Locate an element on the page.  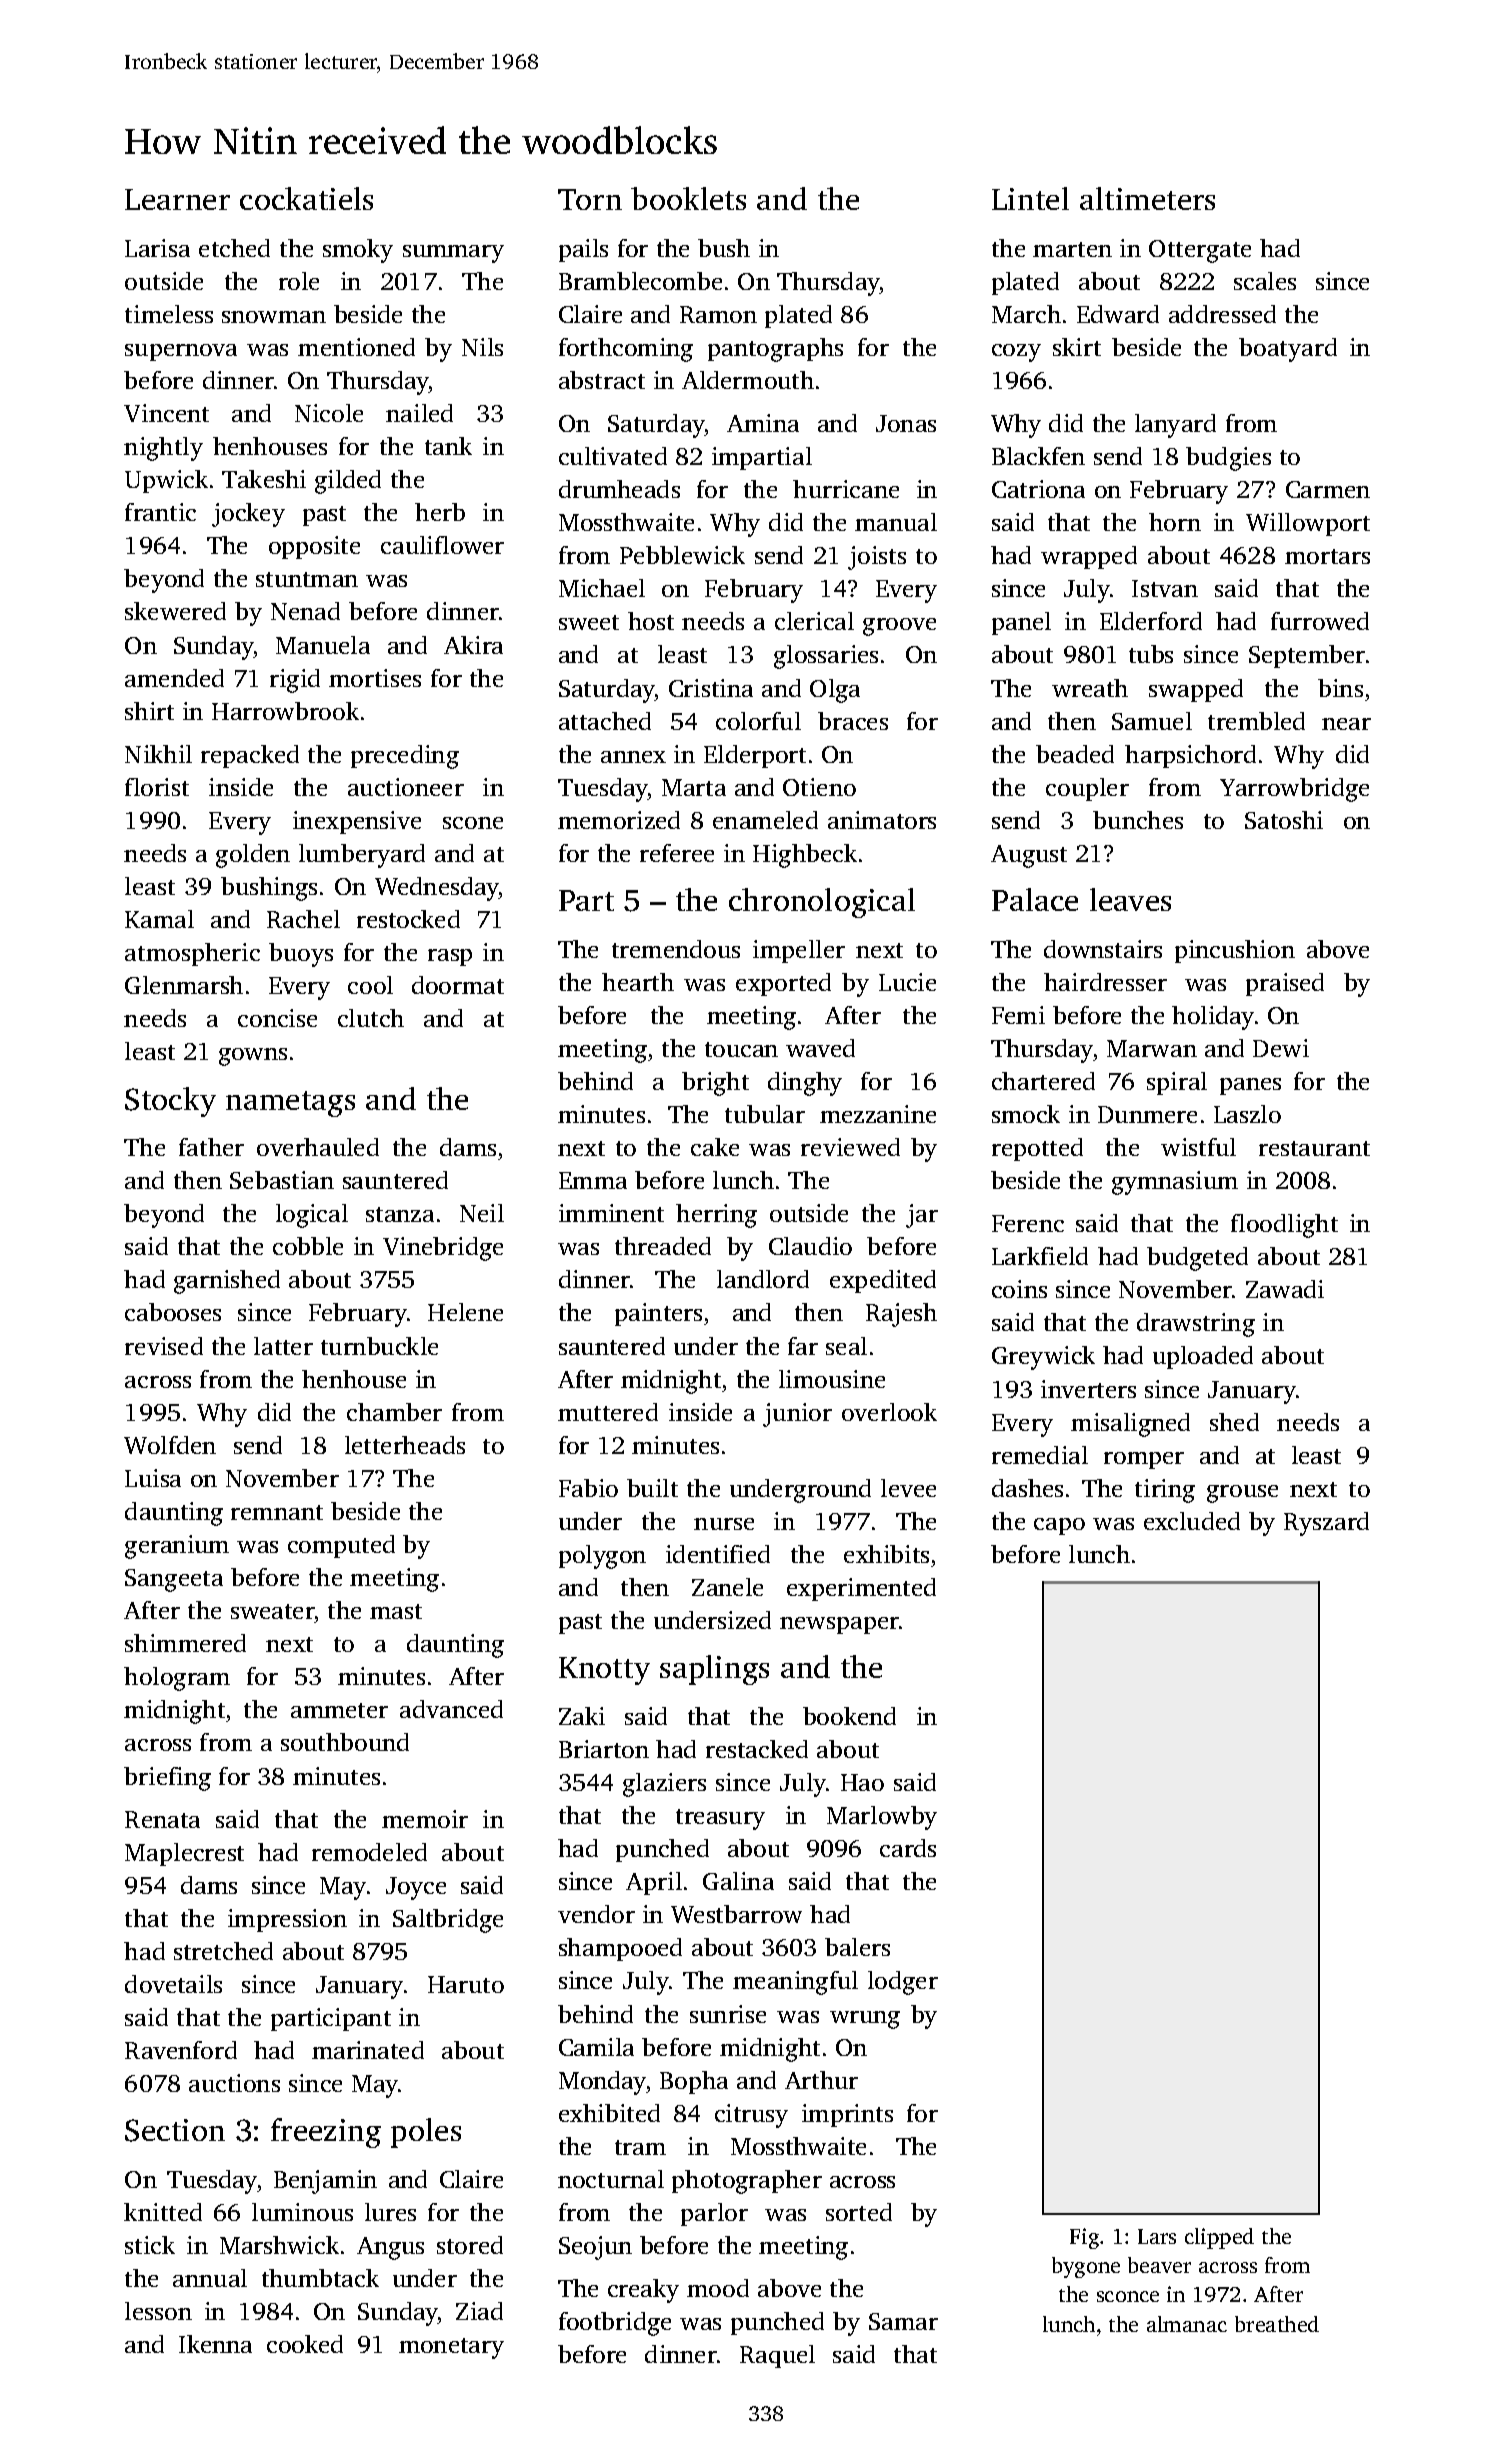
supernova is located at coordinates (181, 352).
